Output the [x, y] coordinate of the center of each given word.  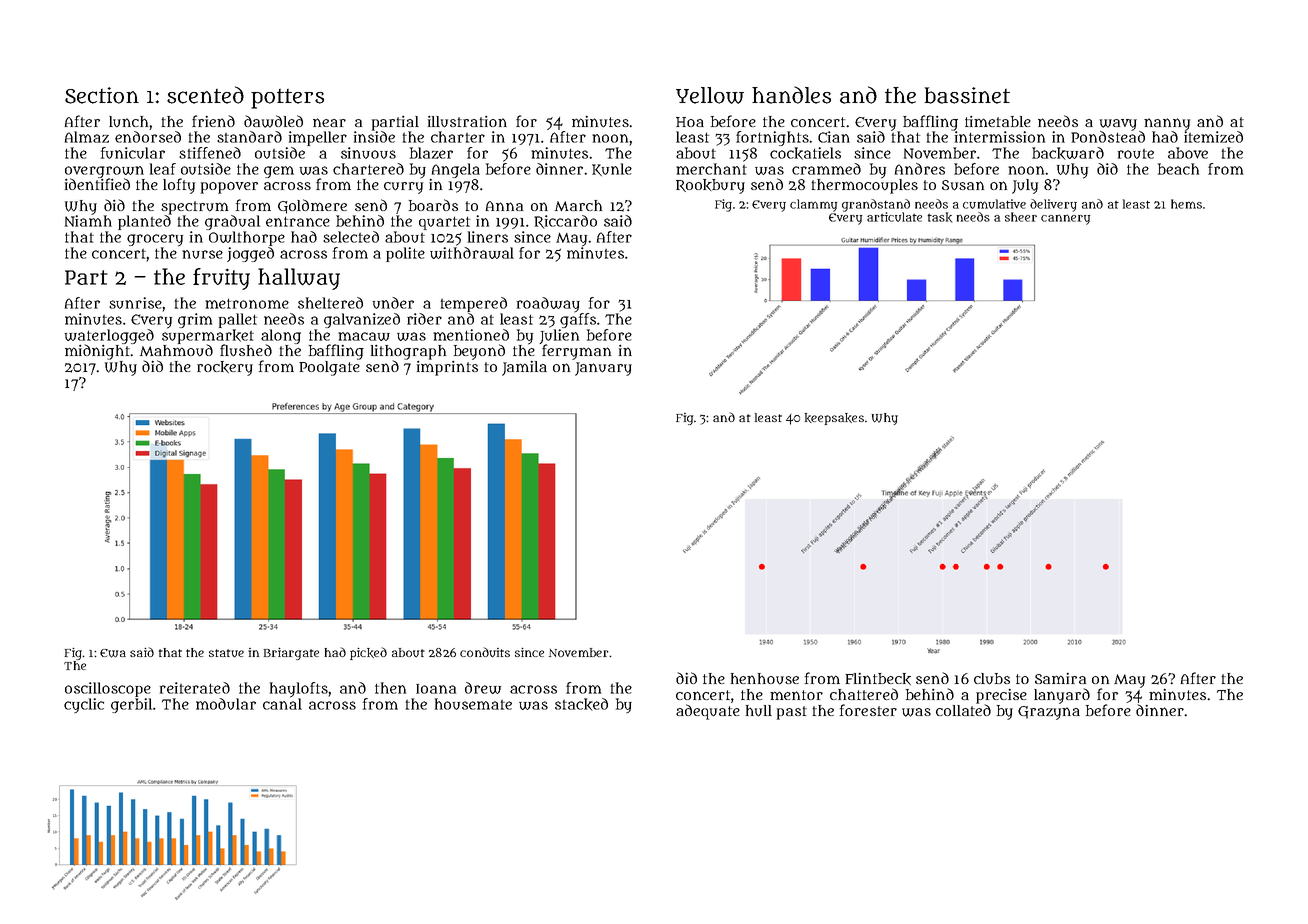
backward [1068, 153]
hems [1186, 204]
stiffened [210, 153]
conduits [485, 652]
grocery [155, 240]
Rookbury [710, 186]
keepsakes [834, 419]
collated [963, 710]
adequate [708, 712]
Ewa [113, 653]
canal [282, 704]
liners [488, 237]
